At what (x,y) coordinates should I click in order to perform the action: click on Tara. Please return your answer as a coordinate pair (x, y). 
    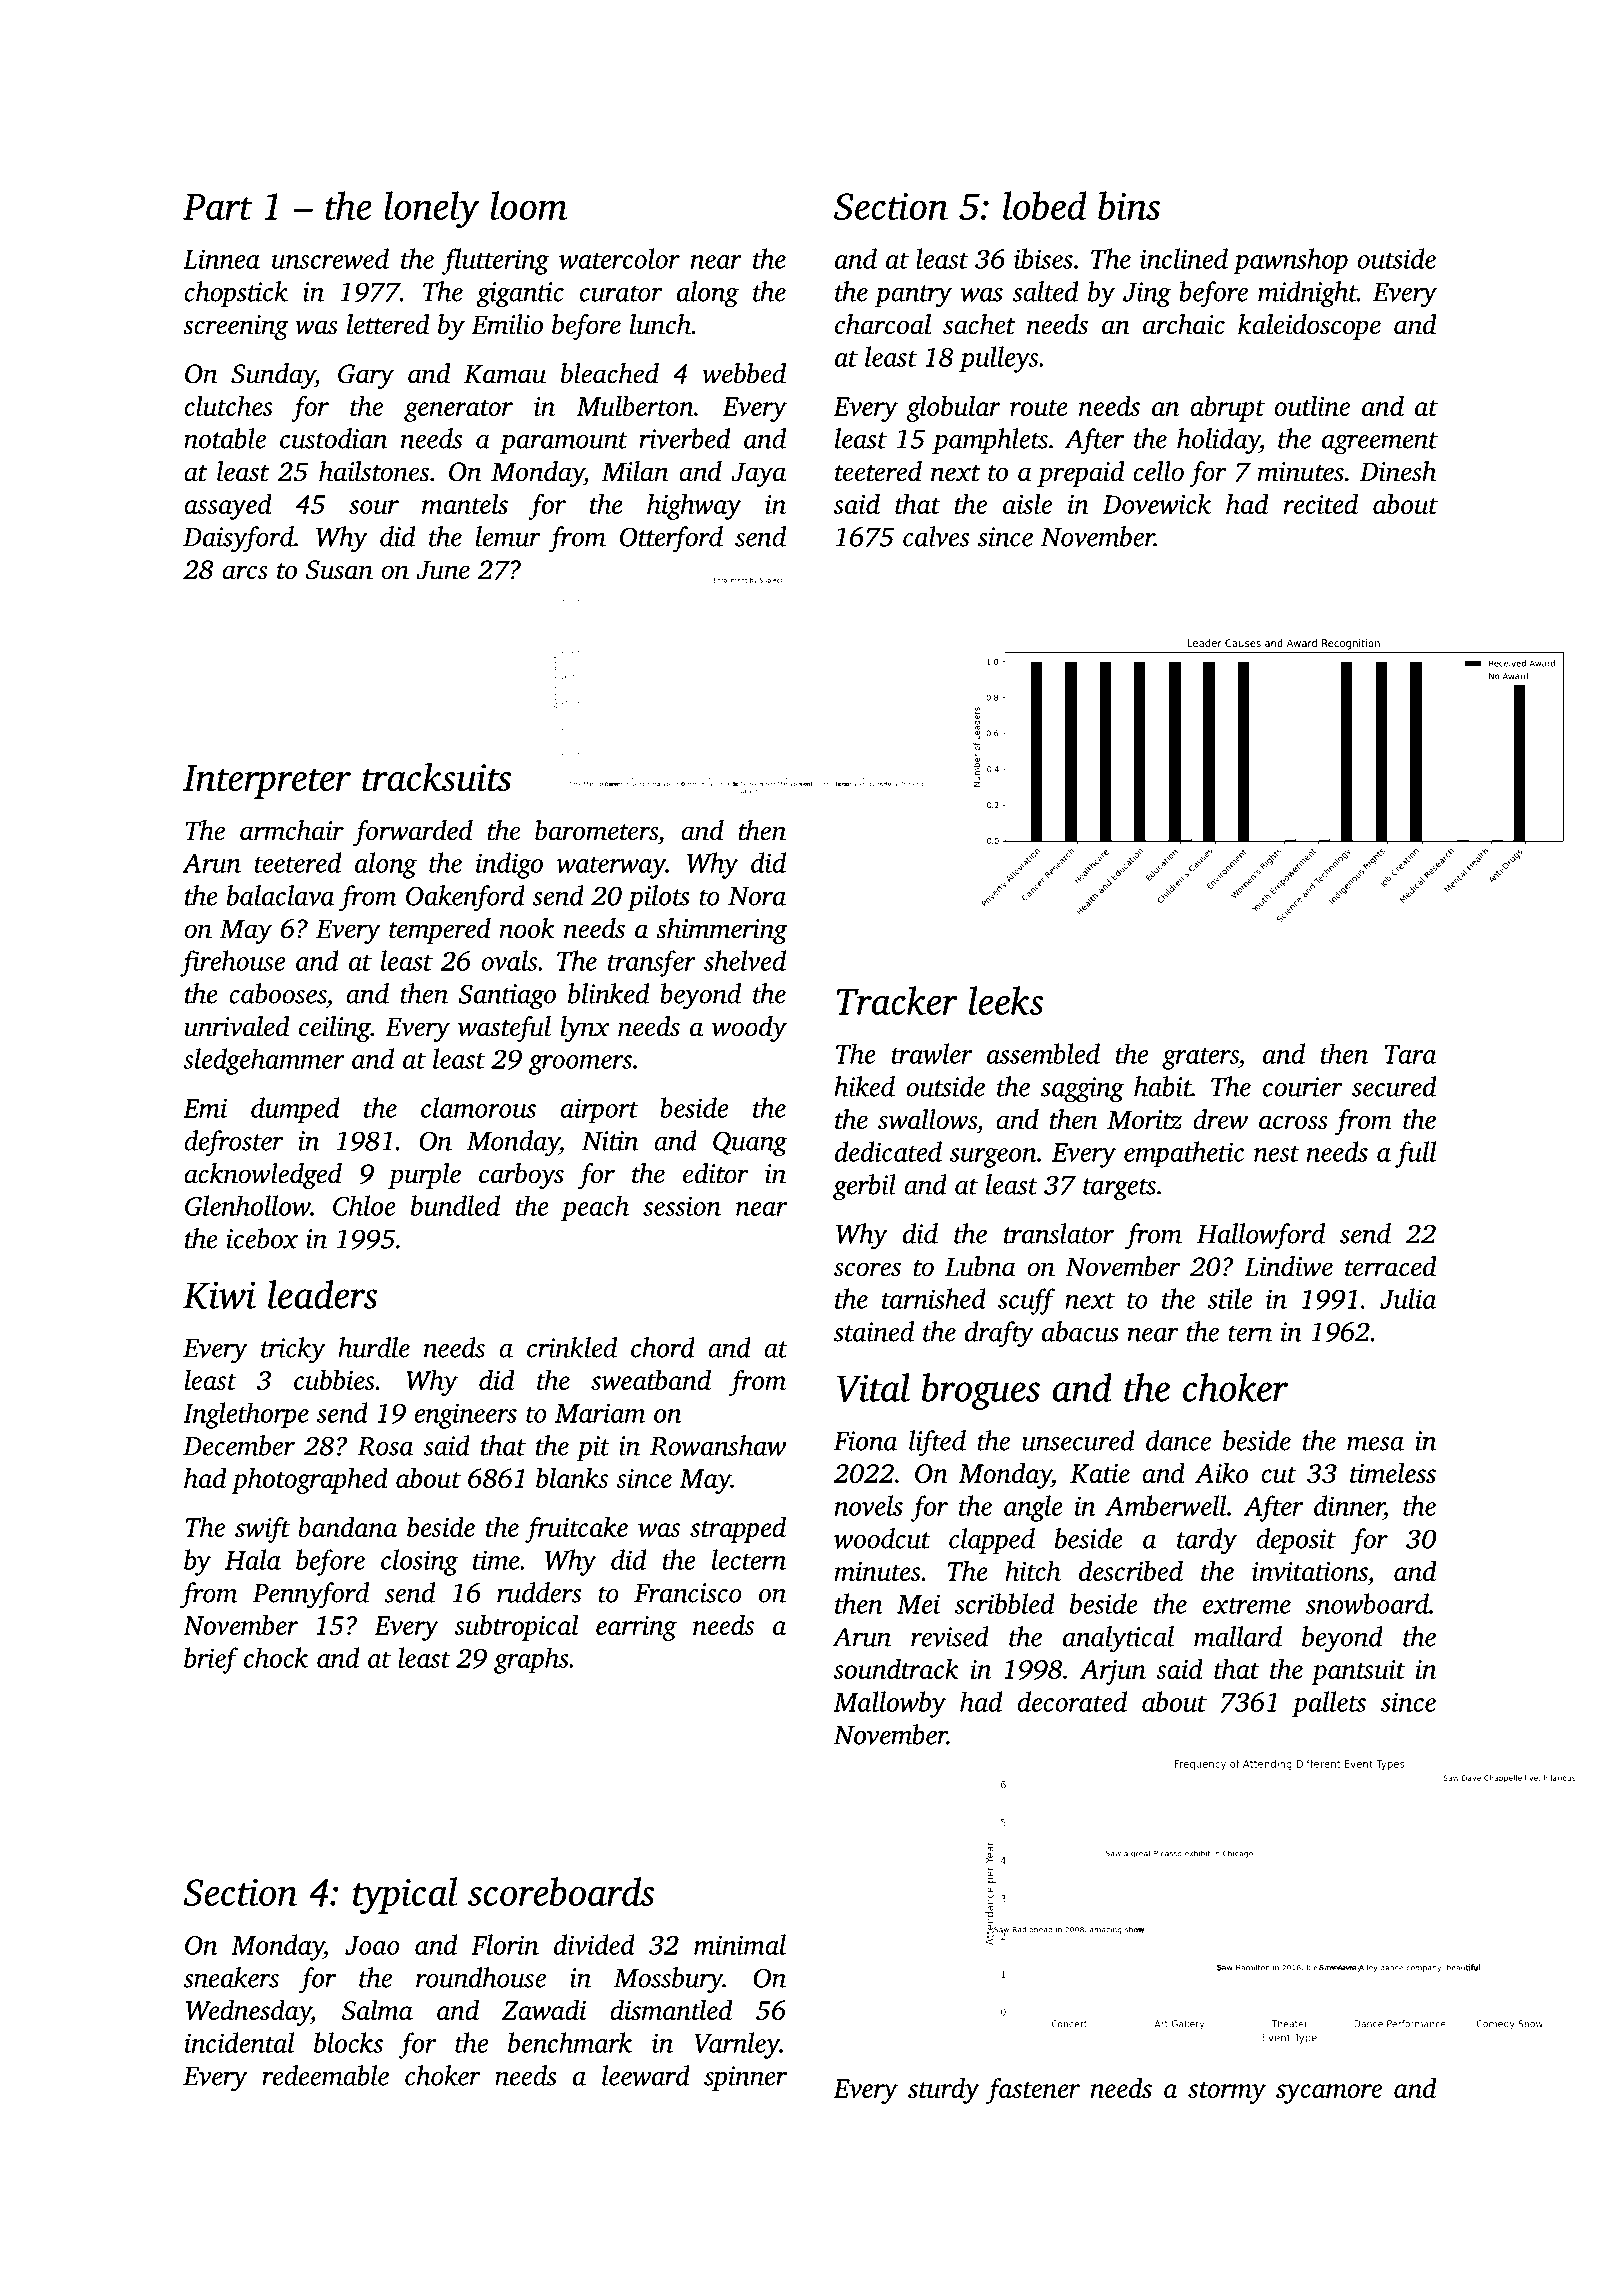
    Looking at the image, I should click on (1410, 1054).
